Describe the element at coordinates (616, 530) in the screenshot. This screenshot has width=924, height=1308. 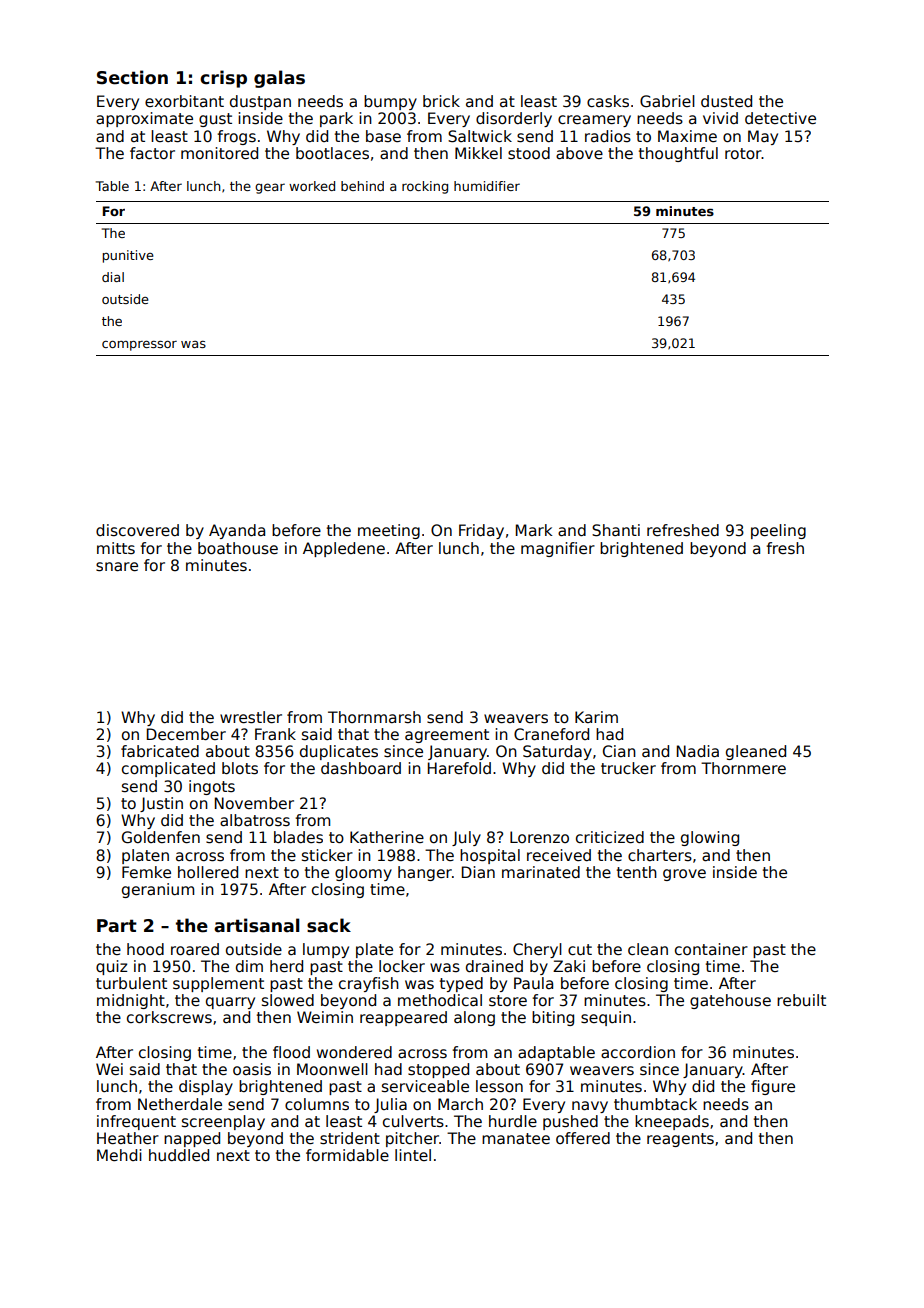
I see `Shanti` at that location.
